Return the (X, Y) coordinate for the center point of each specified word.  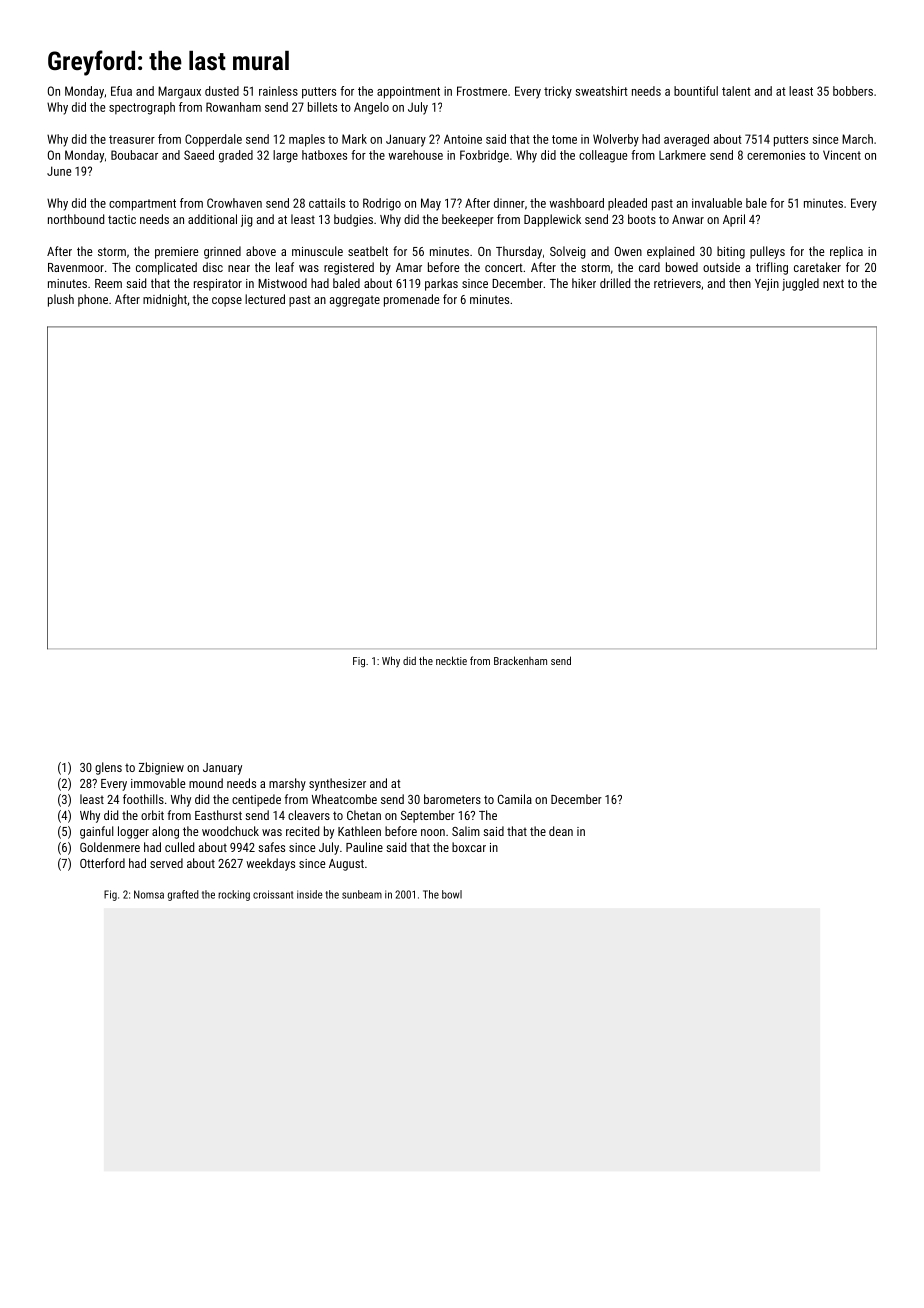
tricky (558, 92)
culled (179, 847)
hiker (584, 283)
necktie (451, 660)
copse (227, 302)
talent (736, 91)
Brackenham (520, 660)
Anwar (688, 219)
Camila (515, 799)
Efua (121, 91)
